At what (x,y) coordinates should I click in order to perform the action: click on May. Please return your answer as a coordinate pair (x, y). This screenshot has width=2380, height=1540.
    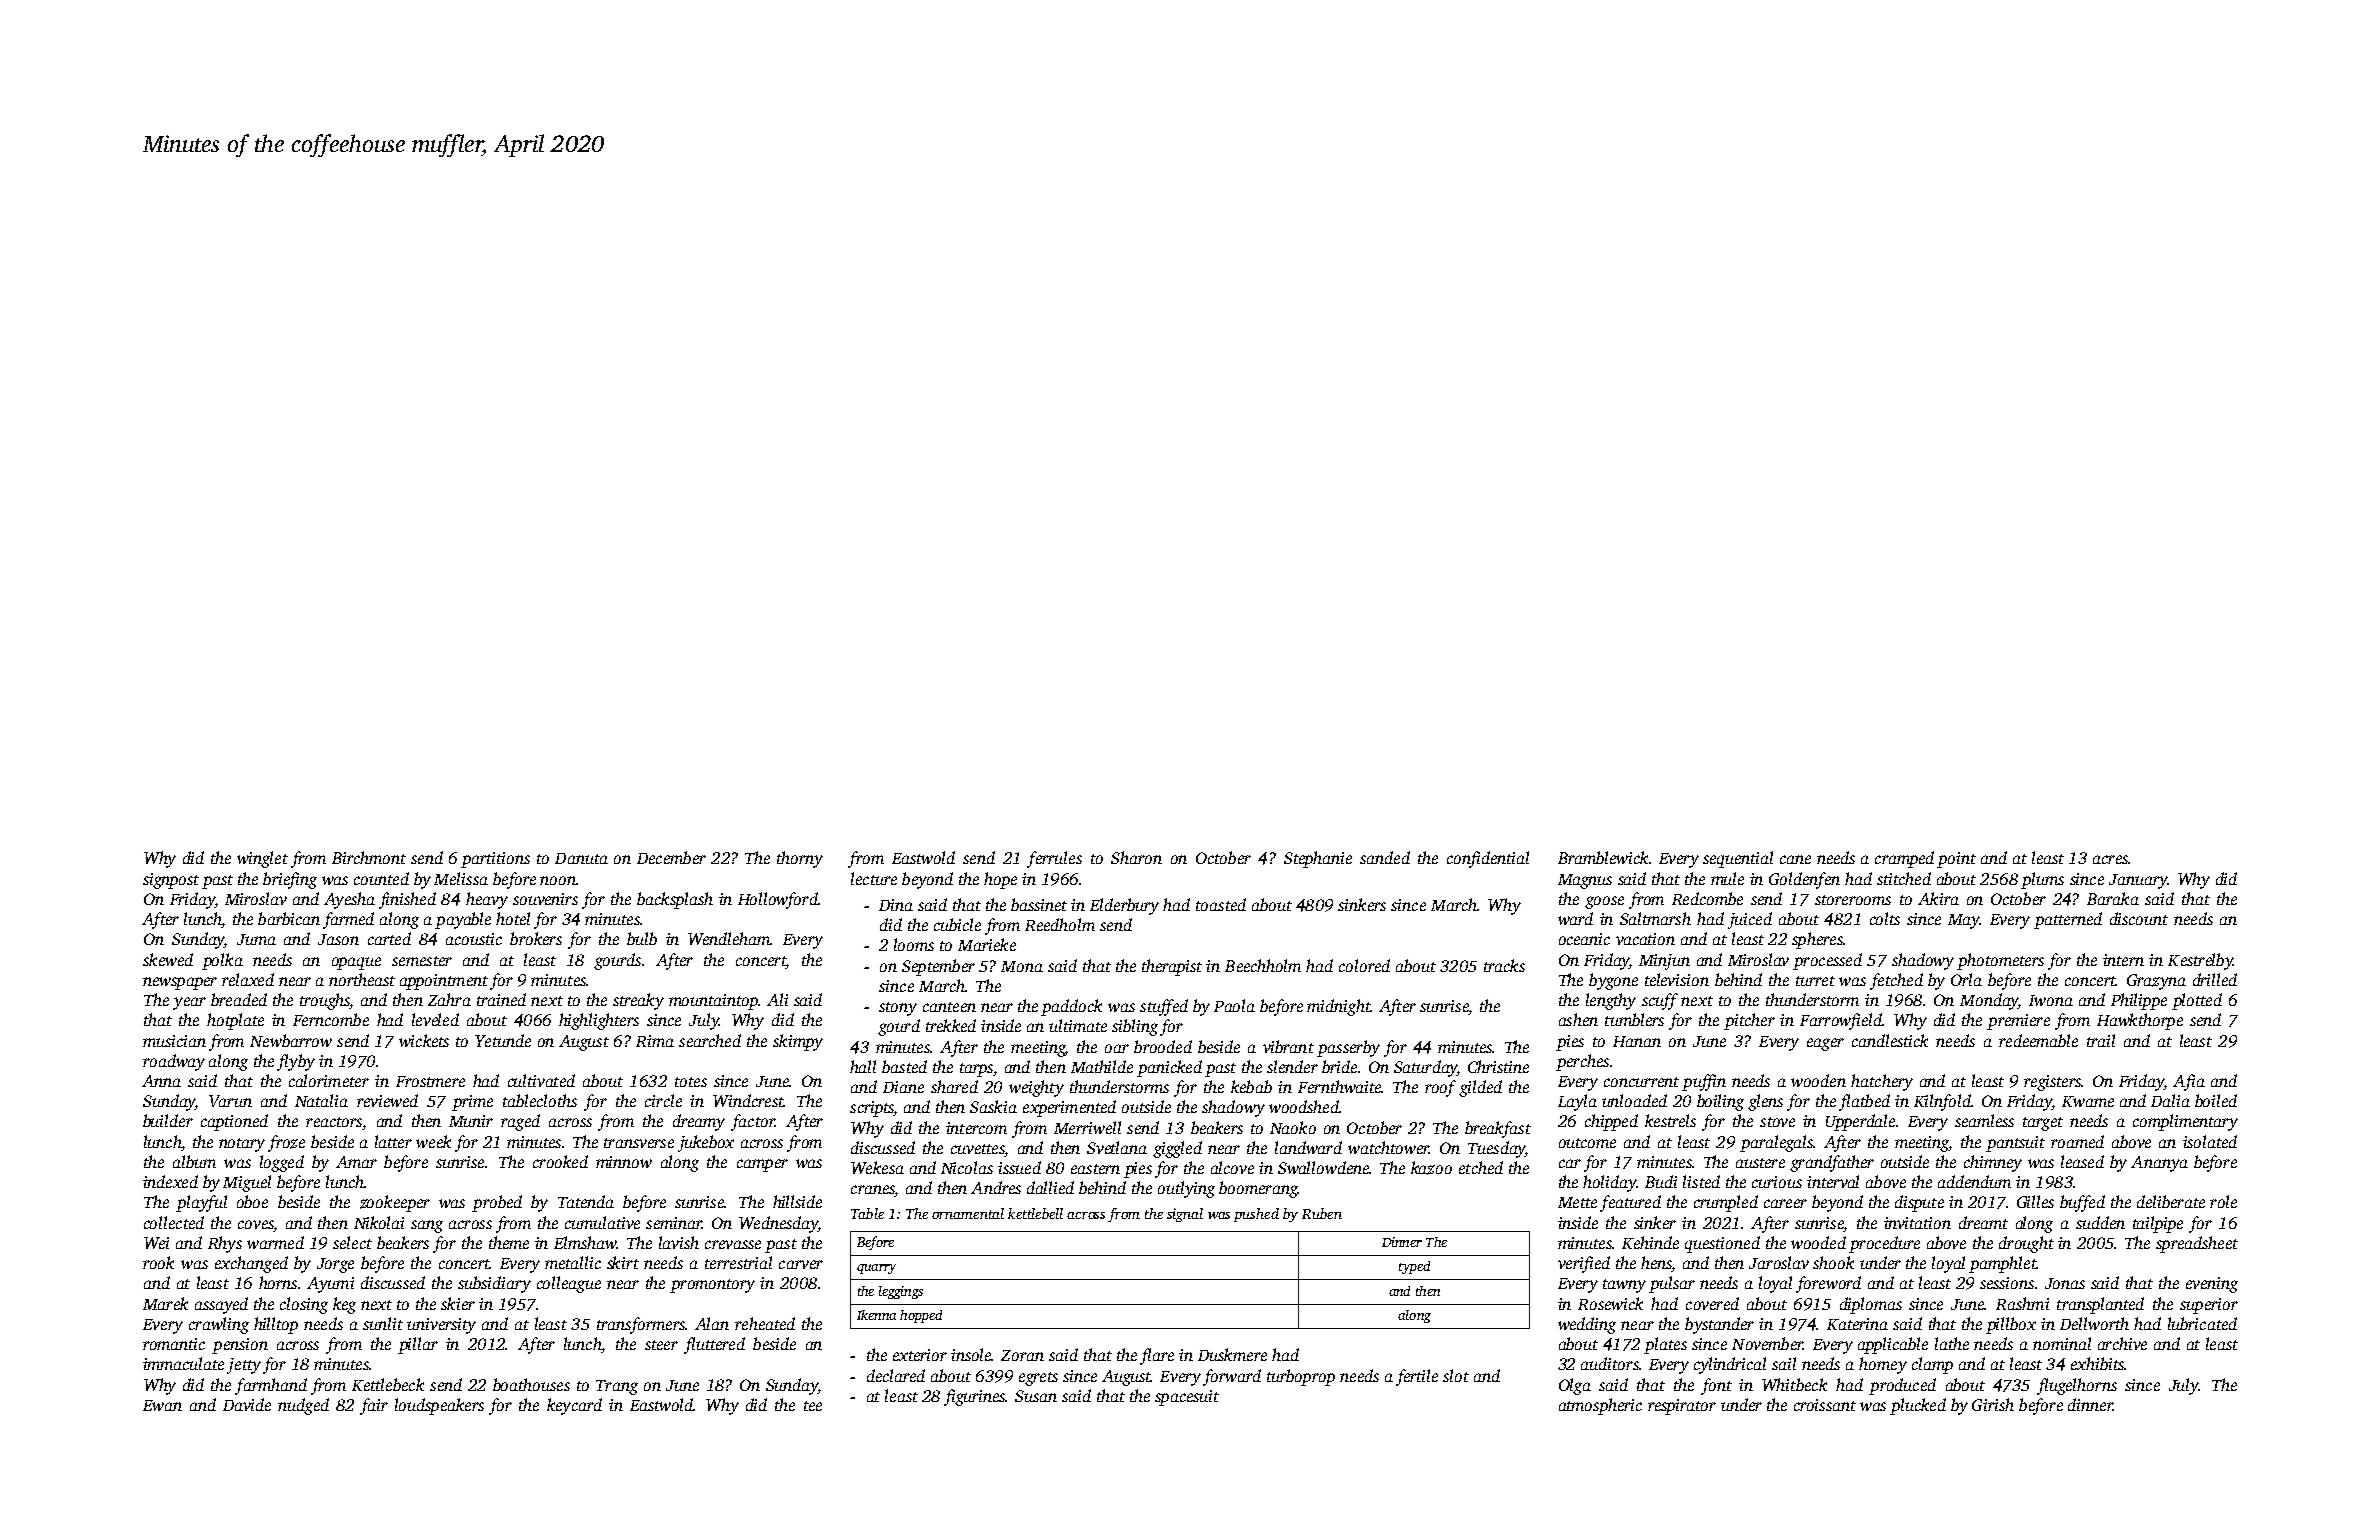
    Looking at the image, I should click on (1964, 921).
